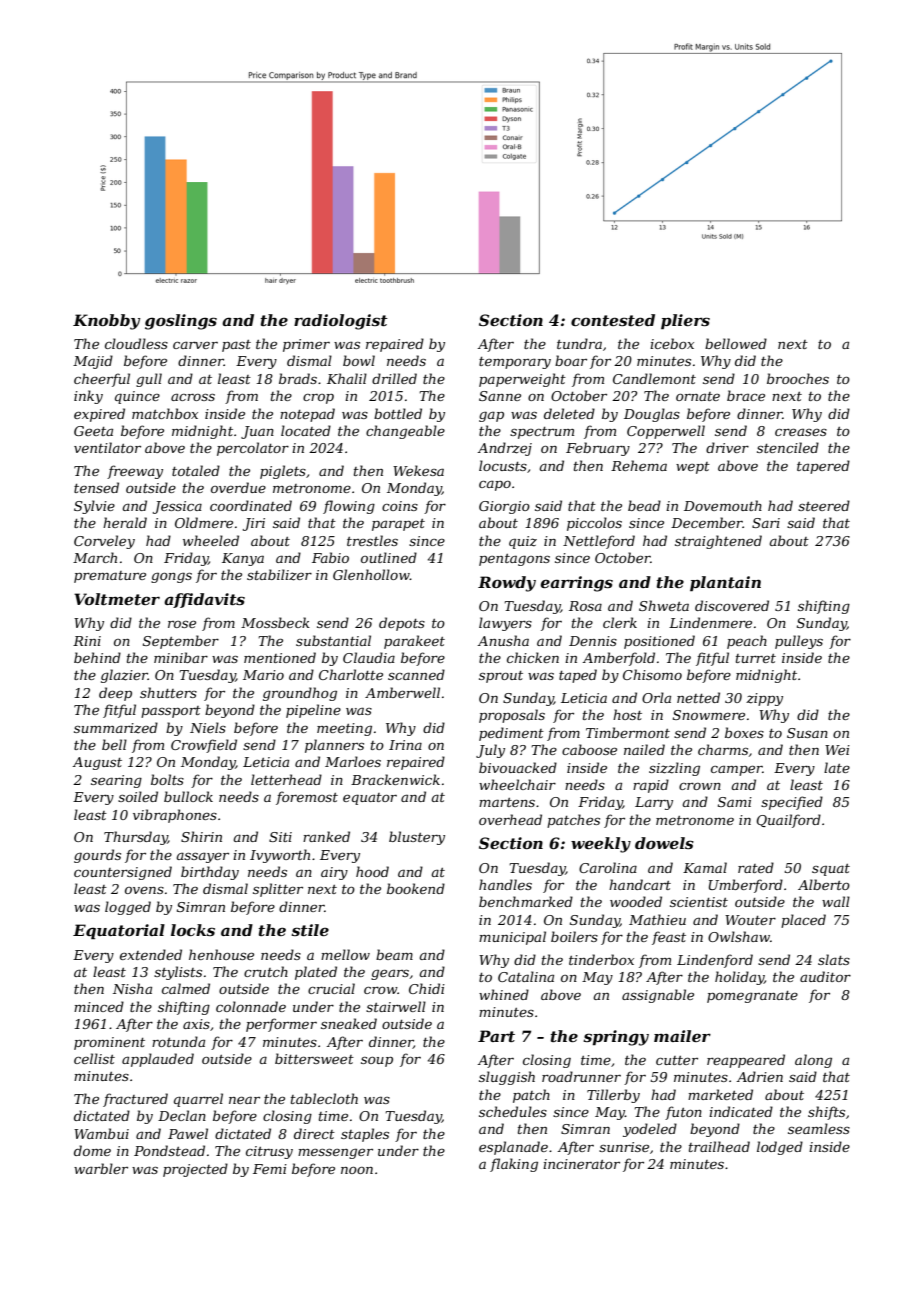 This page has width=924, height=1308. Describe the element at coordinates (263, 675) in the page. I see `Mario` at that location.
